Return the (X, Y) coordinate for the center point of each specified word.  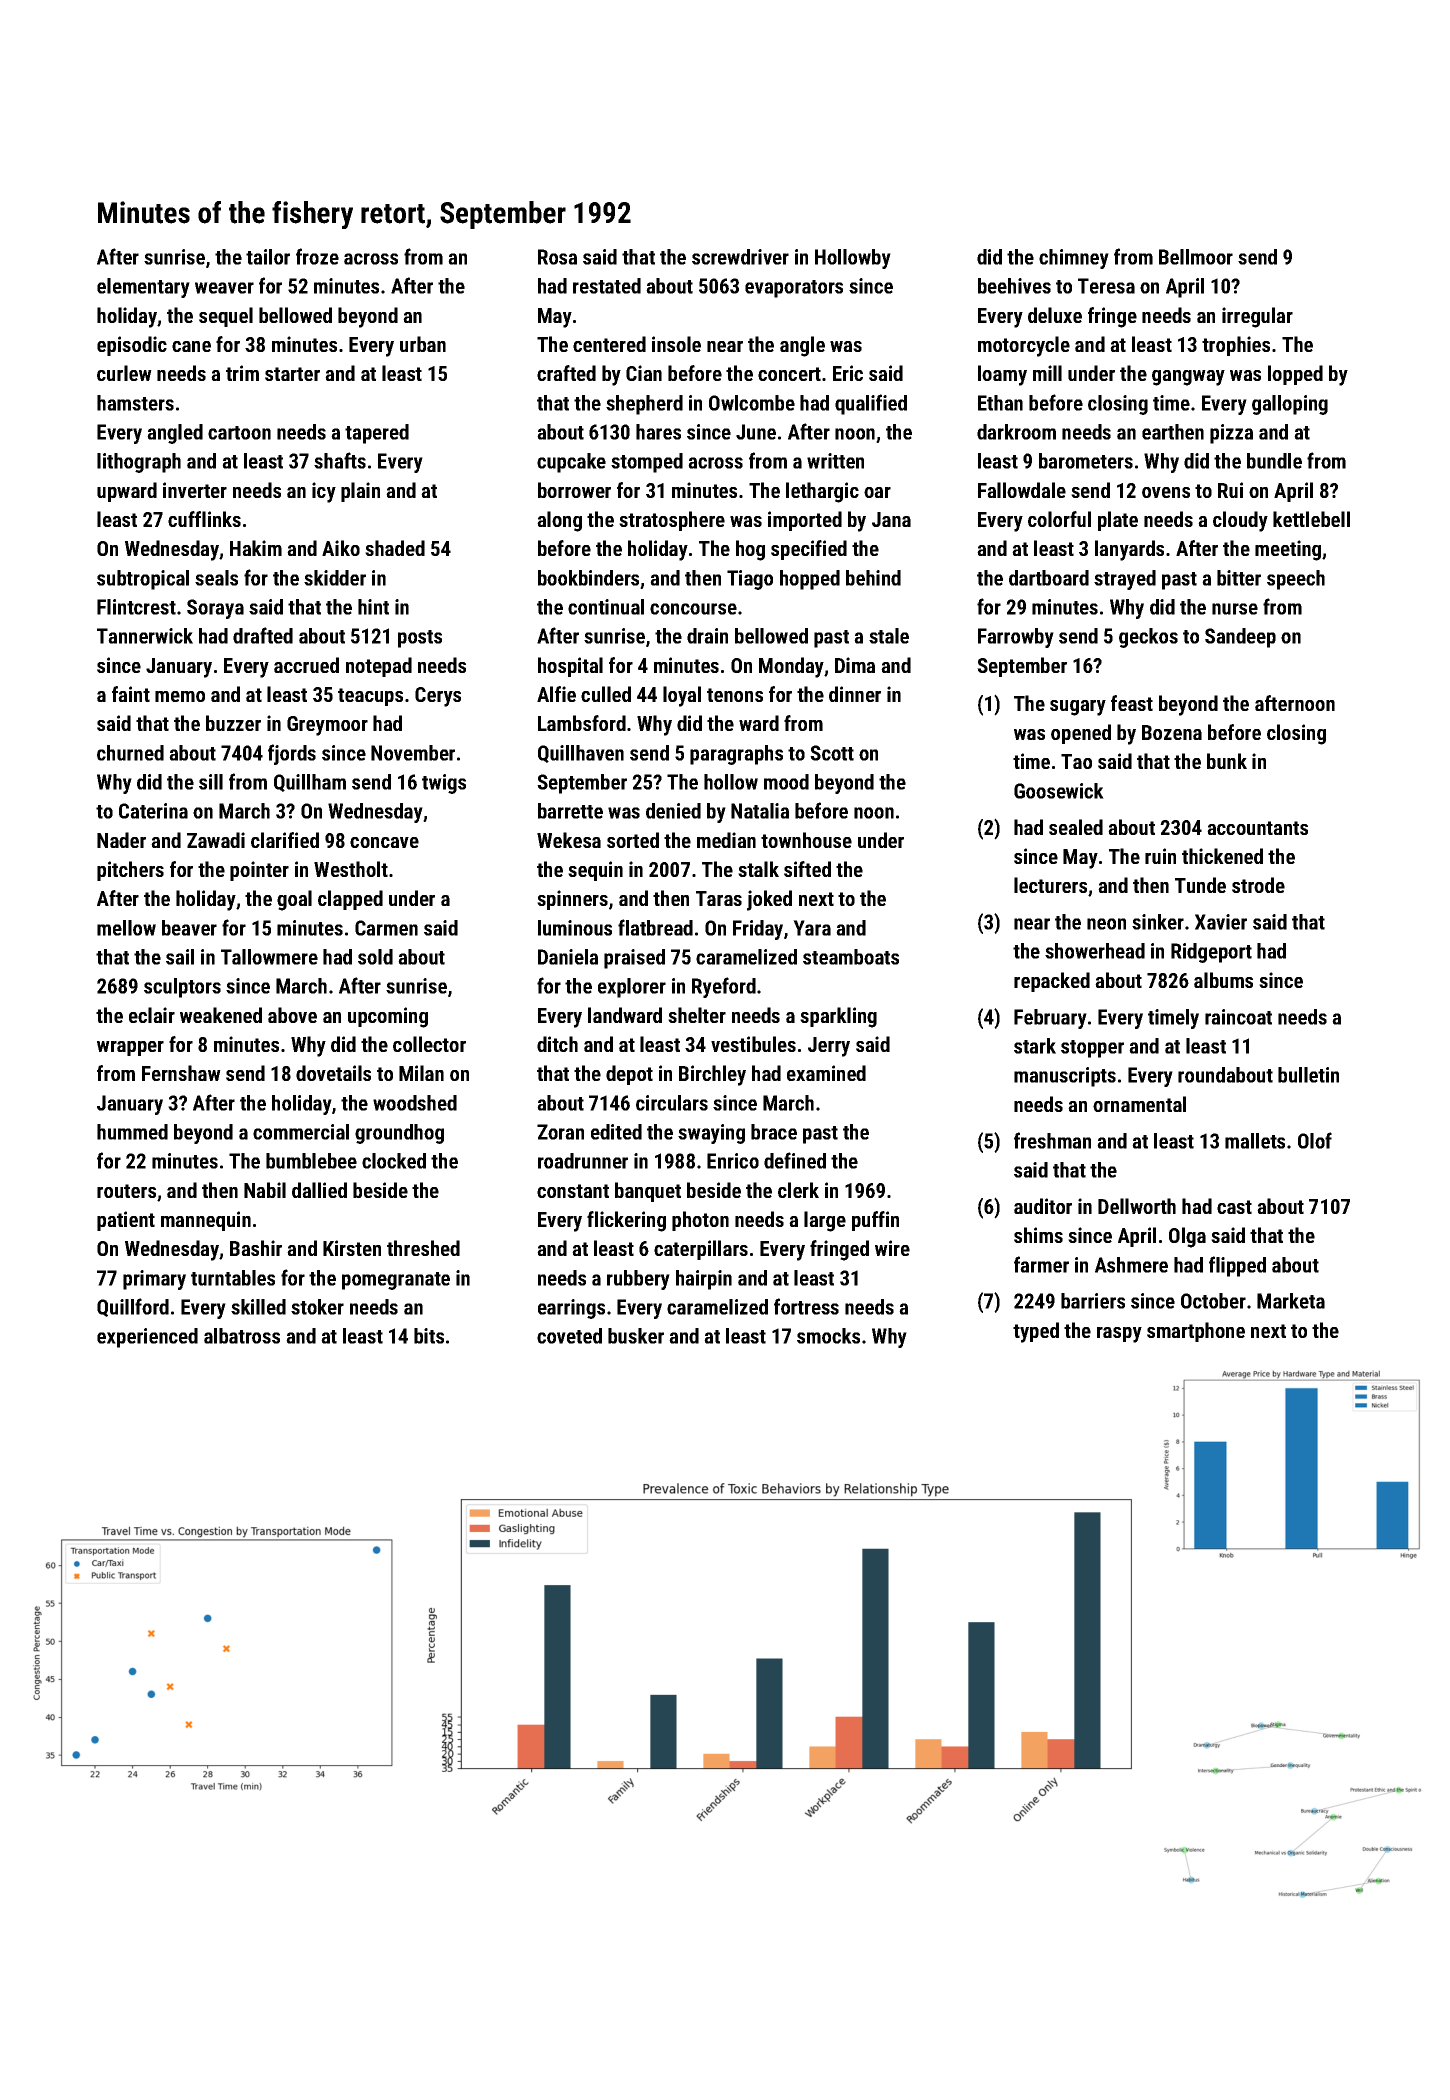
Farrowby (1016, 638)
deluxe (1055, 315)
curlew (124, 373)
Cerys (438, 697)
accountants (1257, 828)
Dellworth (1137, 1206)
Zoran (560, 1132)
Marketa (1291, 1301)
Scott (832, 753)
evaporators (794, 289)
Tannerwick (145, 636)
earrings (571, 1309)
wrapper (130, 1048)
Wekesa (569, 840)
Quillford (133, 1307)
